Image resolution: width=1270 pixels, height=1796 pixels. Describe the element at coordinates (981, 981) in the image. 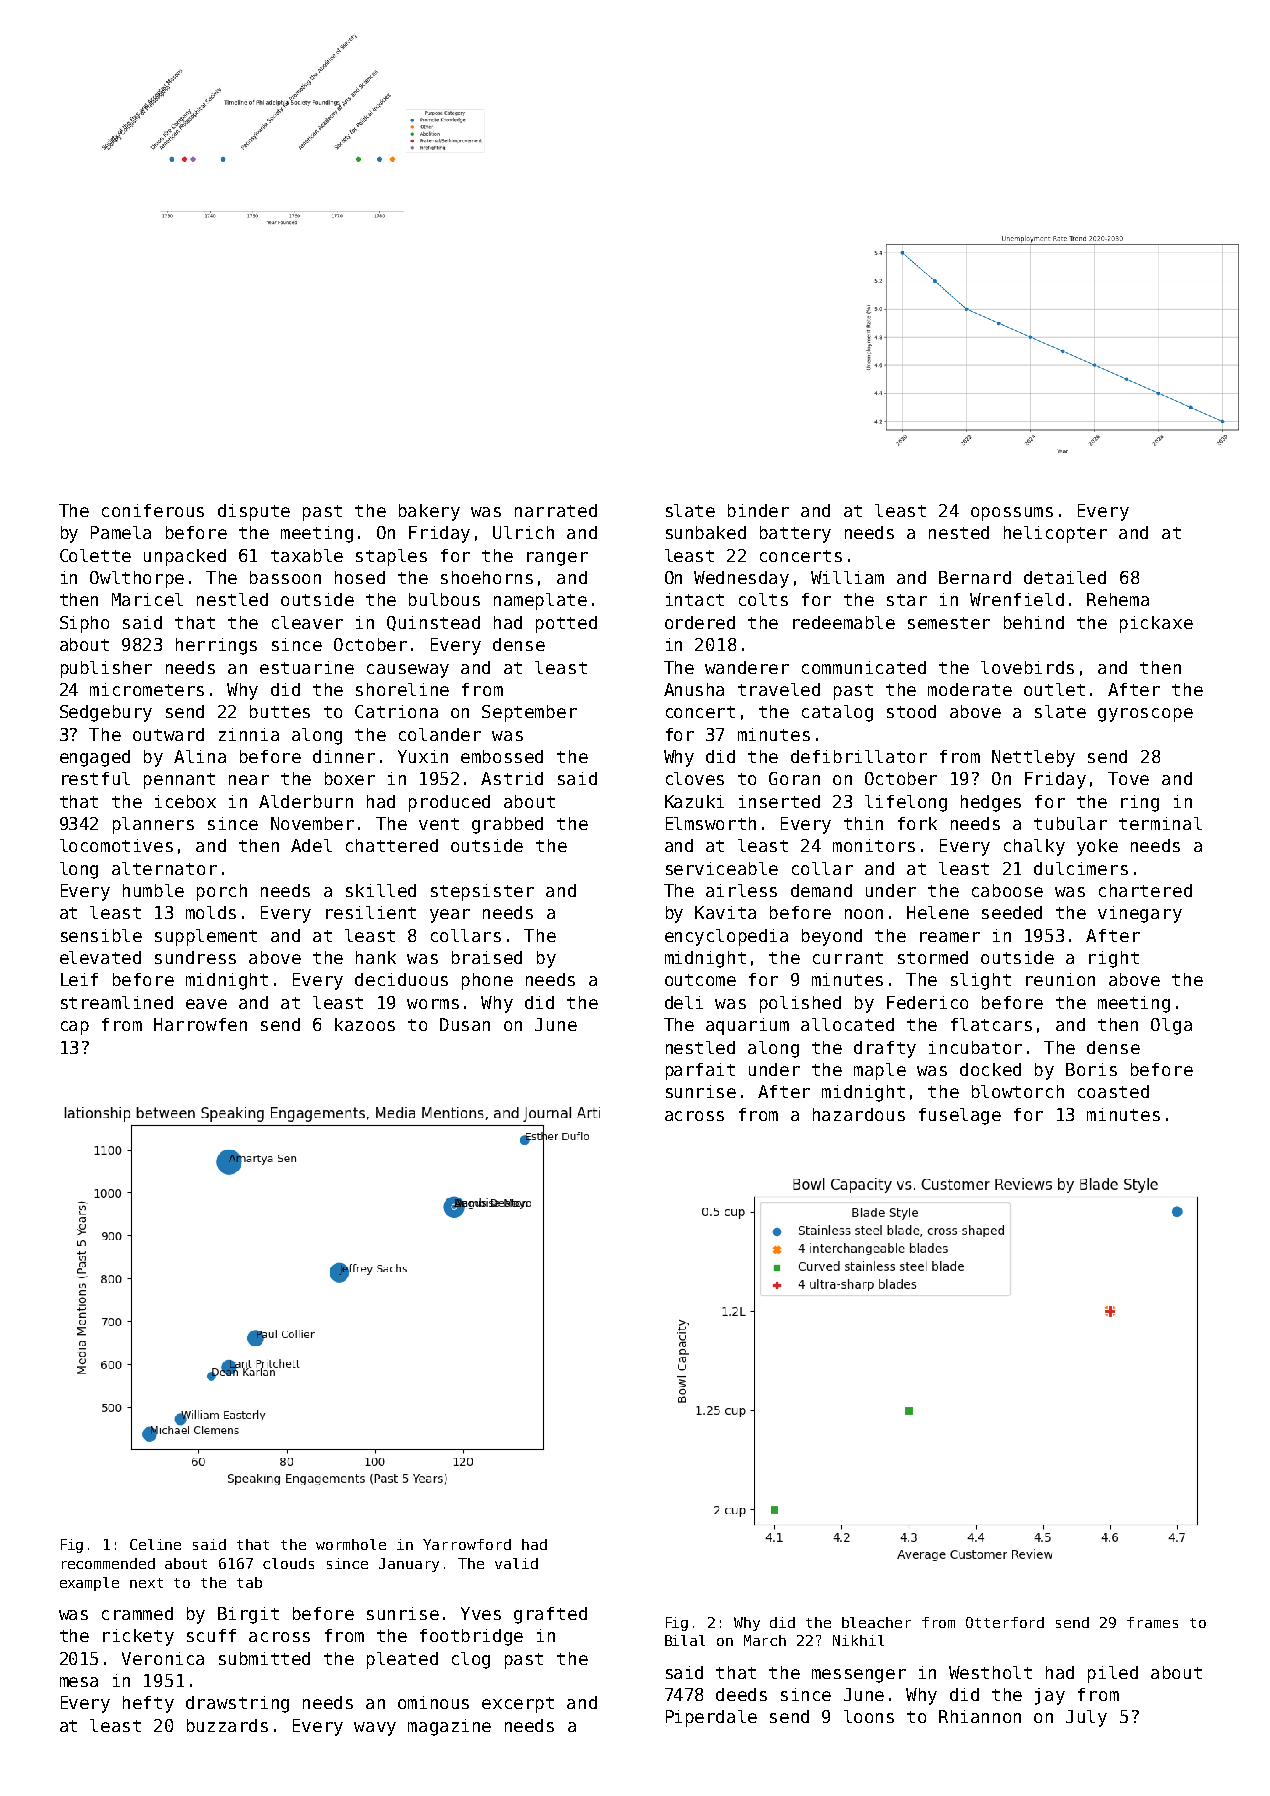

I see `slight` at that location.
